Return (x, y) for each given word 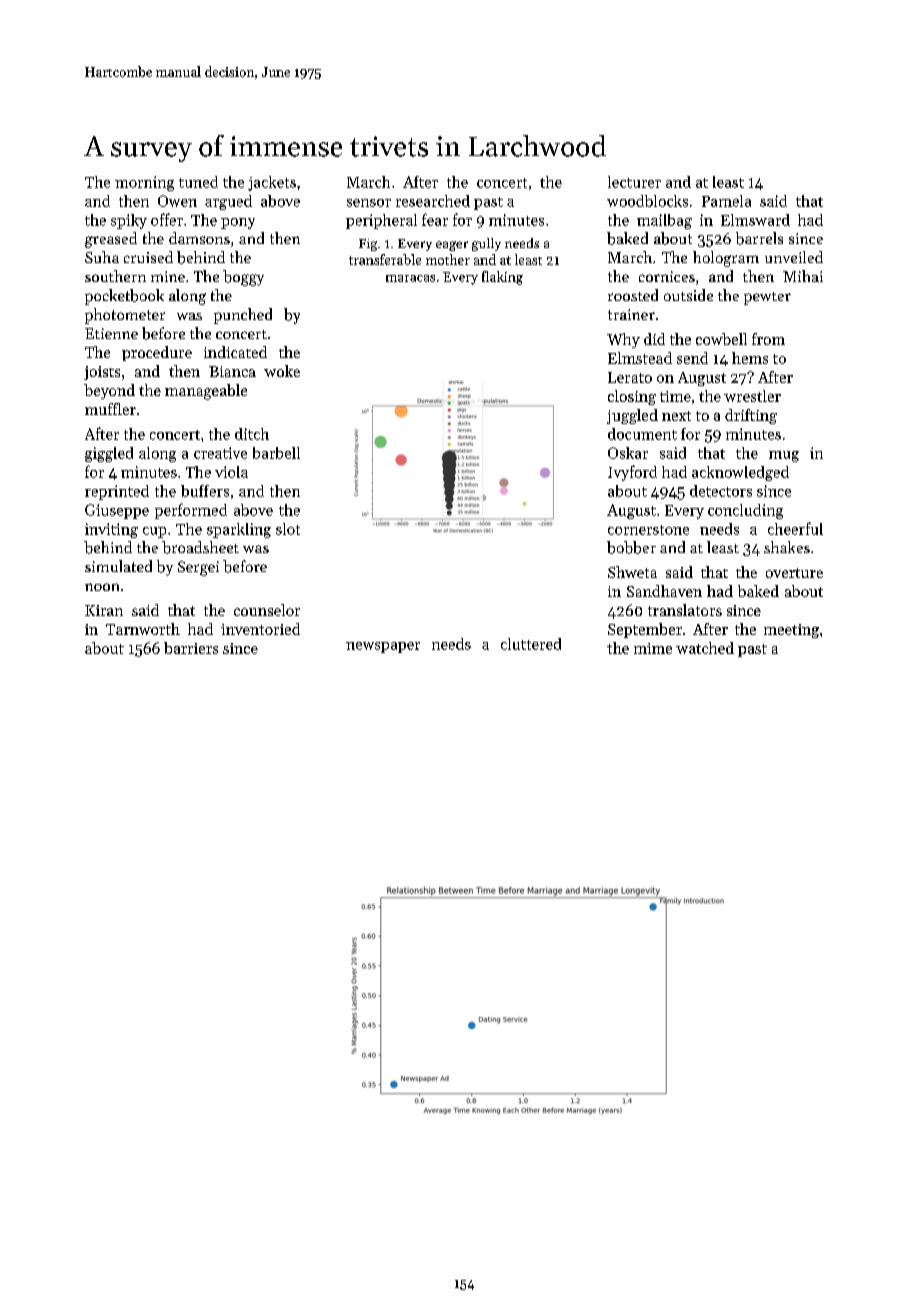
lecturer (634, 182)
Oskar (628, 453)
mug (784, 456)
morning (144, 183)
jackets (272, 183)
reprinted (117, 492)
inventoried (260, 629)
